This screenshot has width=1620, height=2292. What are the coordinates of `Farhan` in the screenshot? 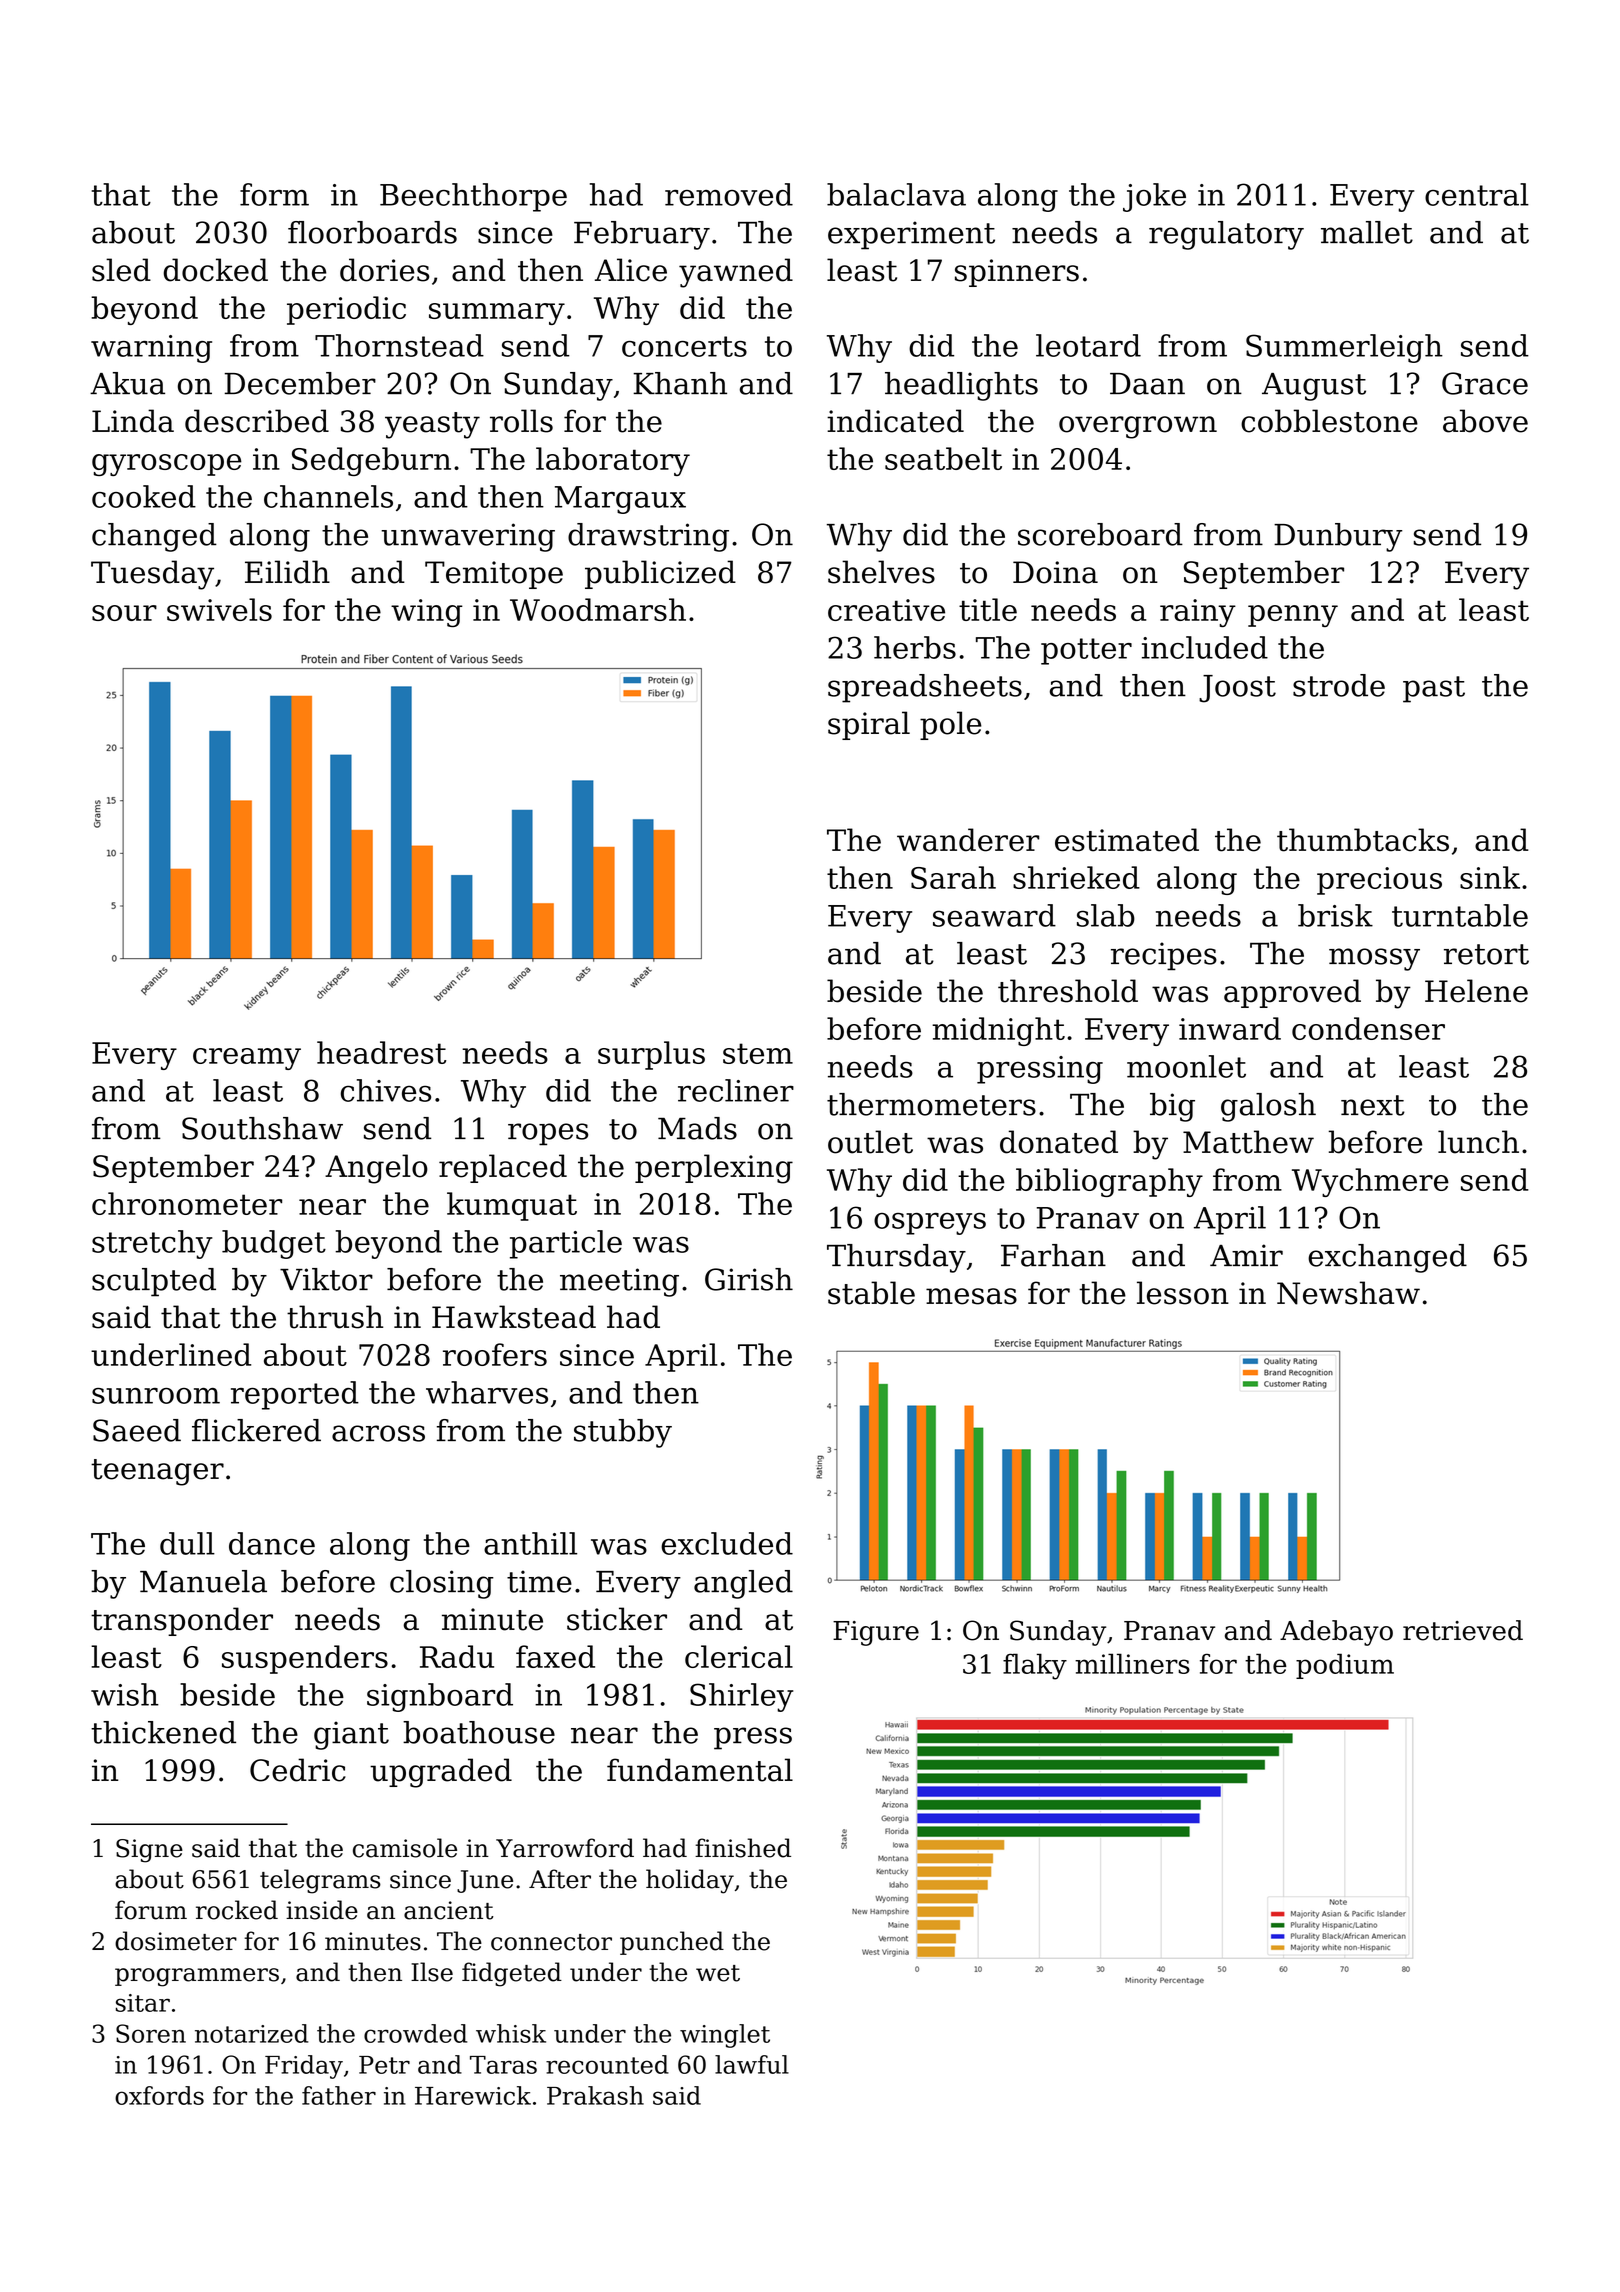 It's located at (1053, 1255).
